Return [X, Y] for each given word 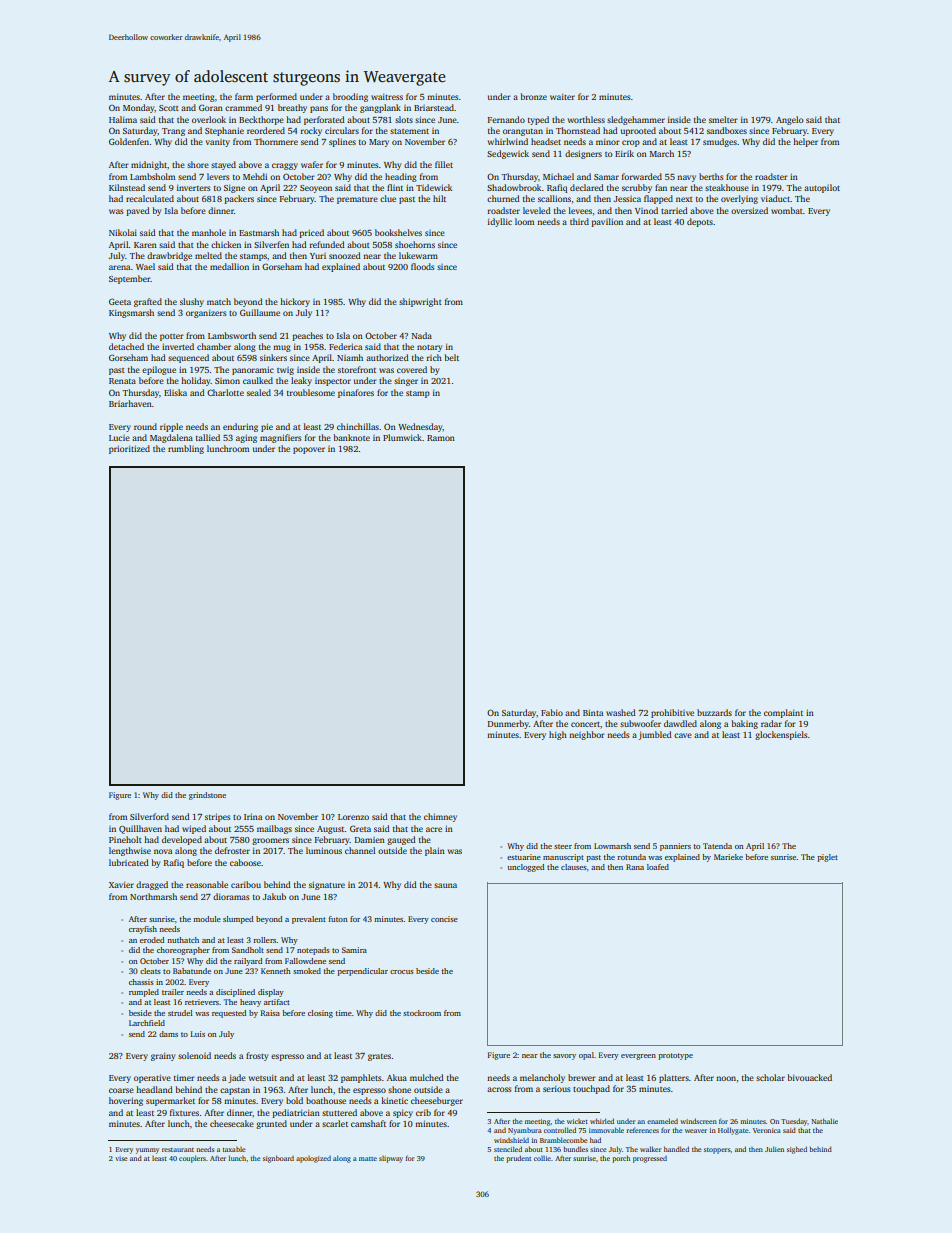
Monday [139, 108]
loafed [658, 867]
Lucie [119, 438]
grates [379, 1057]
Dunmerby [508, 724]
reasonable [207, 884]
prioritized [129, 449]
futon [338, 919]
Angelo [789, 120]
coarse [121, 1090]
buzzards [714, 712]
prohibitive [672, 713]
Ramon [441, 438]
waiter [562, 96]
